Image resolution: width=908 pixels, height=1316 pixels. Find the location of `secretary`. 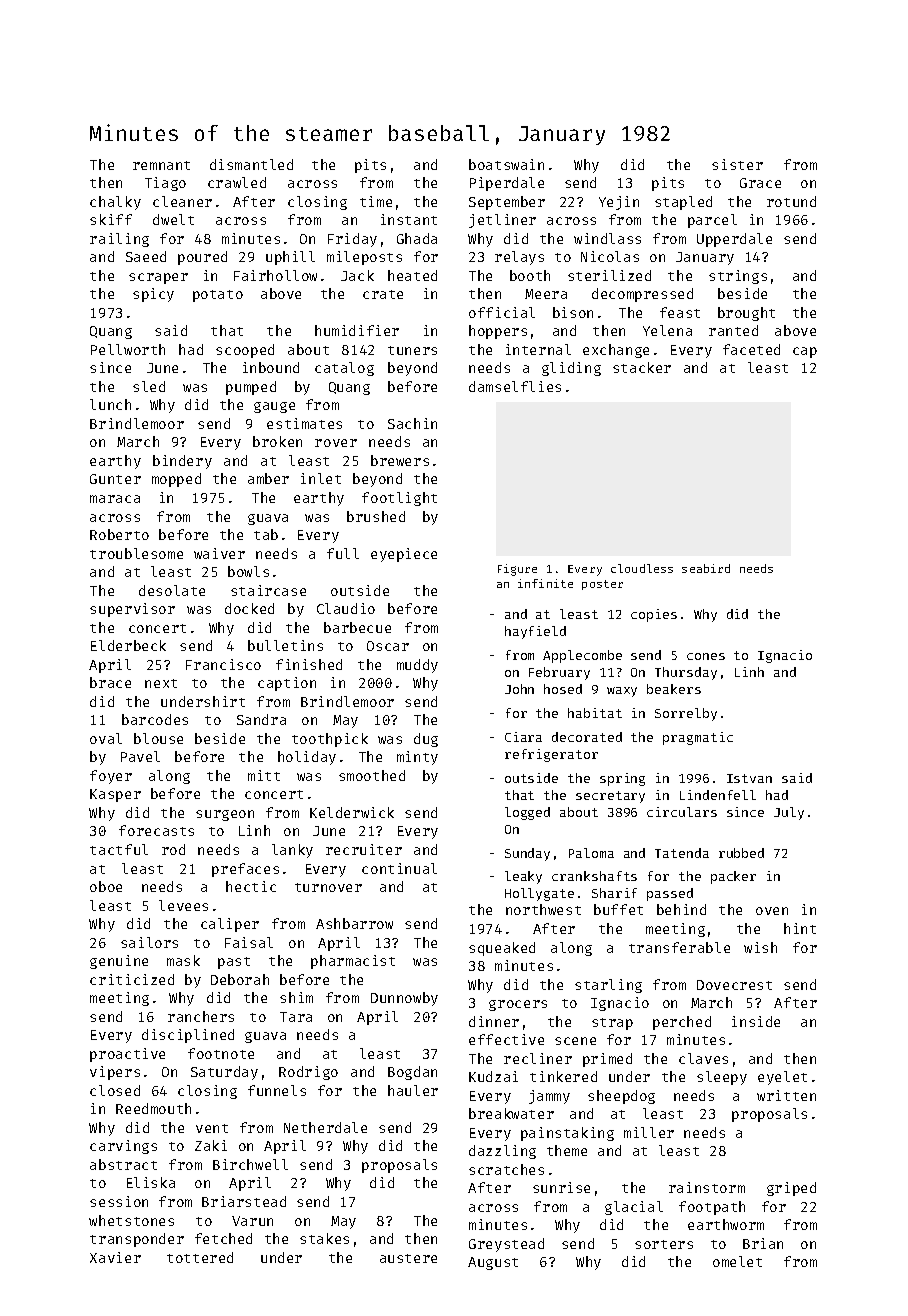

secretary is located at coordinates (610, 797).
